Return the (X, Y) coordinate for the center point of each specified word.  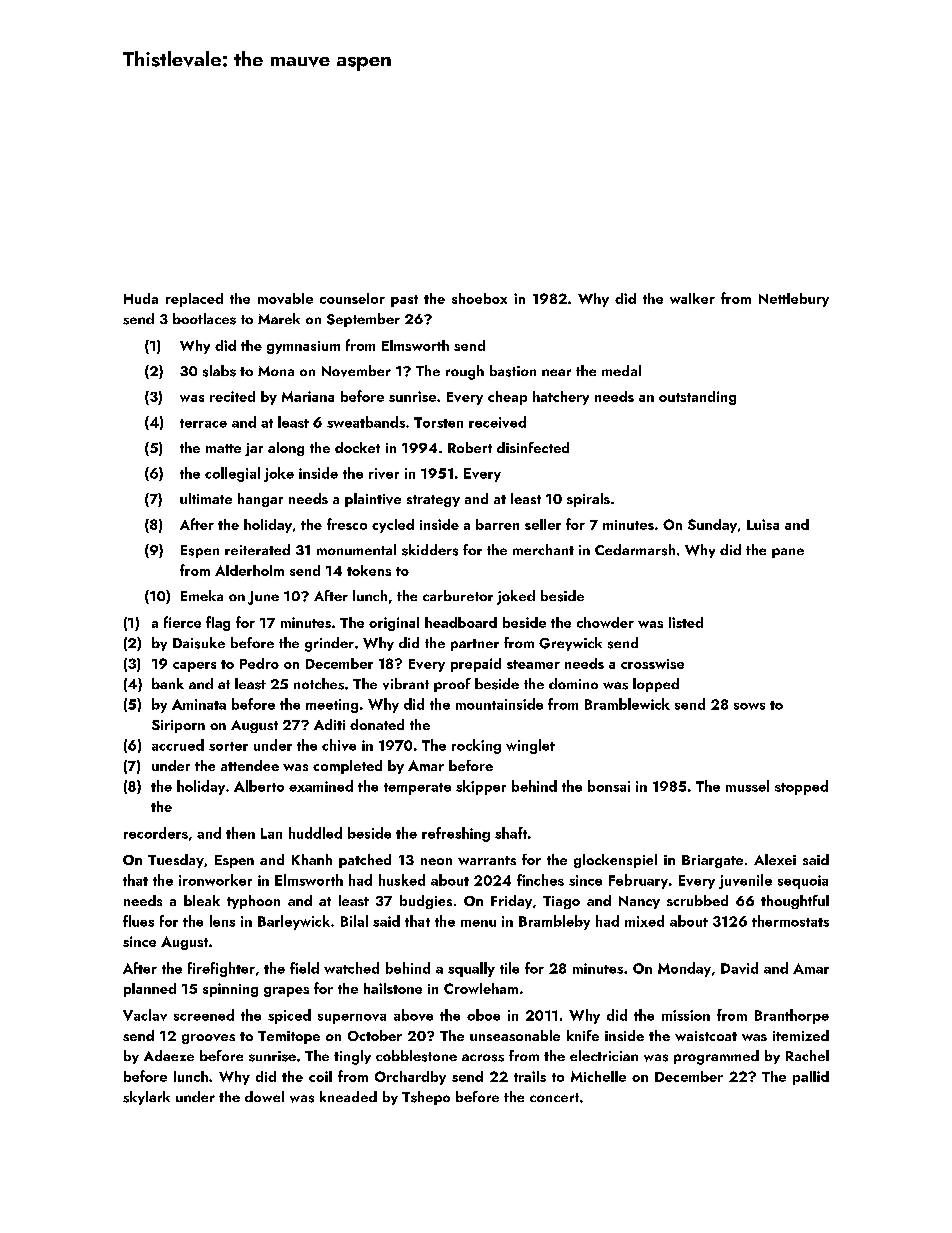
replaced (194, 300)
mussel (747, 786)
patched (365, 861)
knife (583, 1035)
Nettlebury (794, 300)
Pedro (259, 663)
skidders (430, 550)
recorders (156, 833)
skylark (146, 1098)
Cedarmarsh (635, 550)
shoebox (479, 298)
